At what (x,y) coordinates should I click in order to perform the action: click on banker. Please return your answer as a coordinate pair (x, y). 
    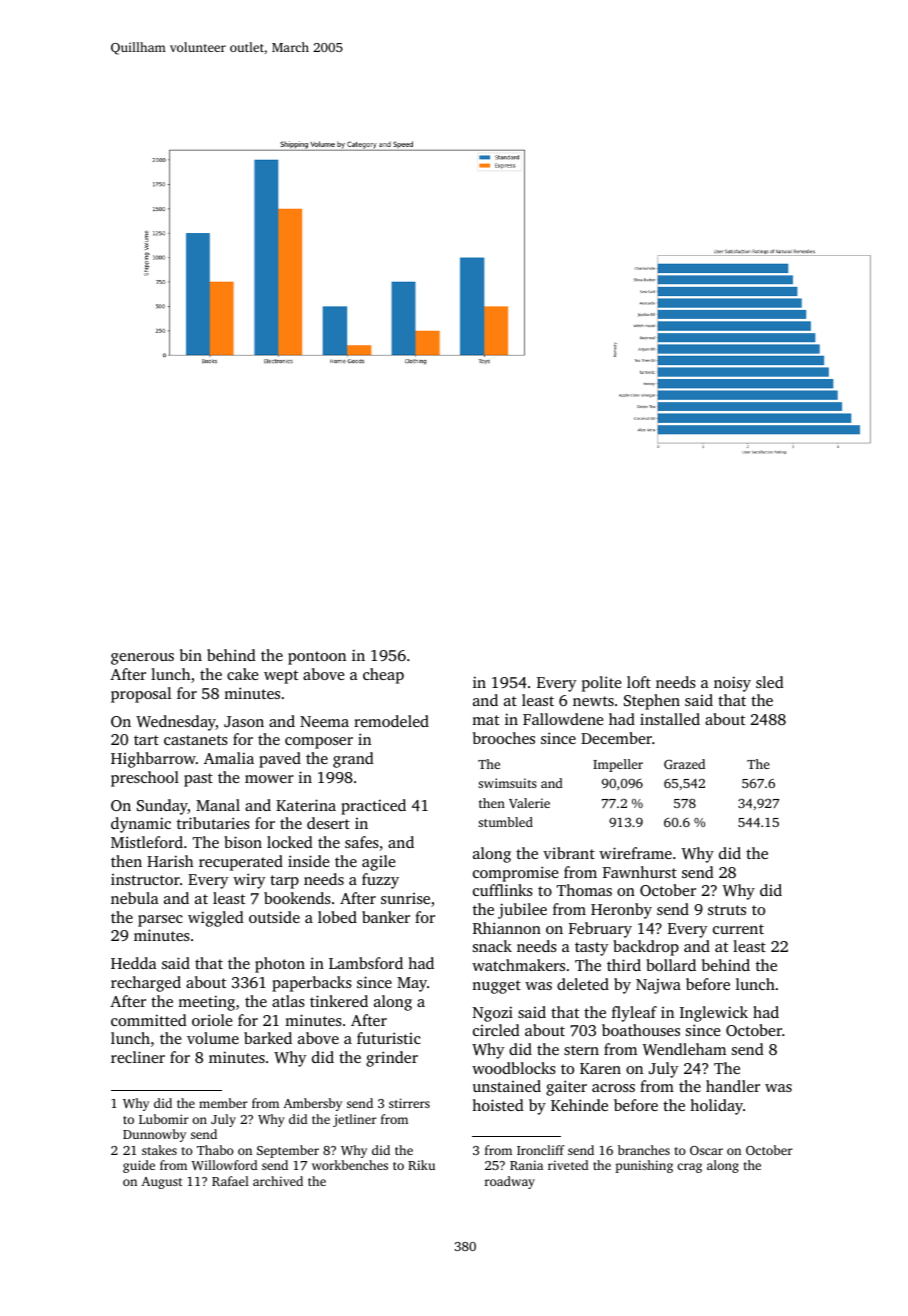
    Looking at the image, I should click on (386, 917).
